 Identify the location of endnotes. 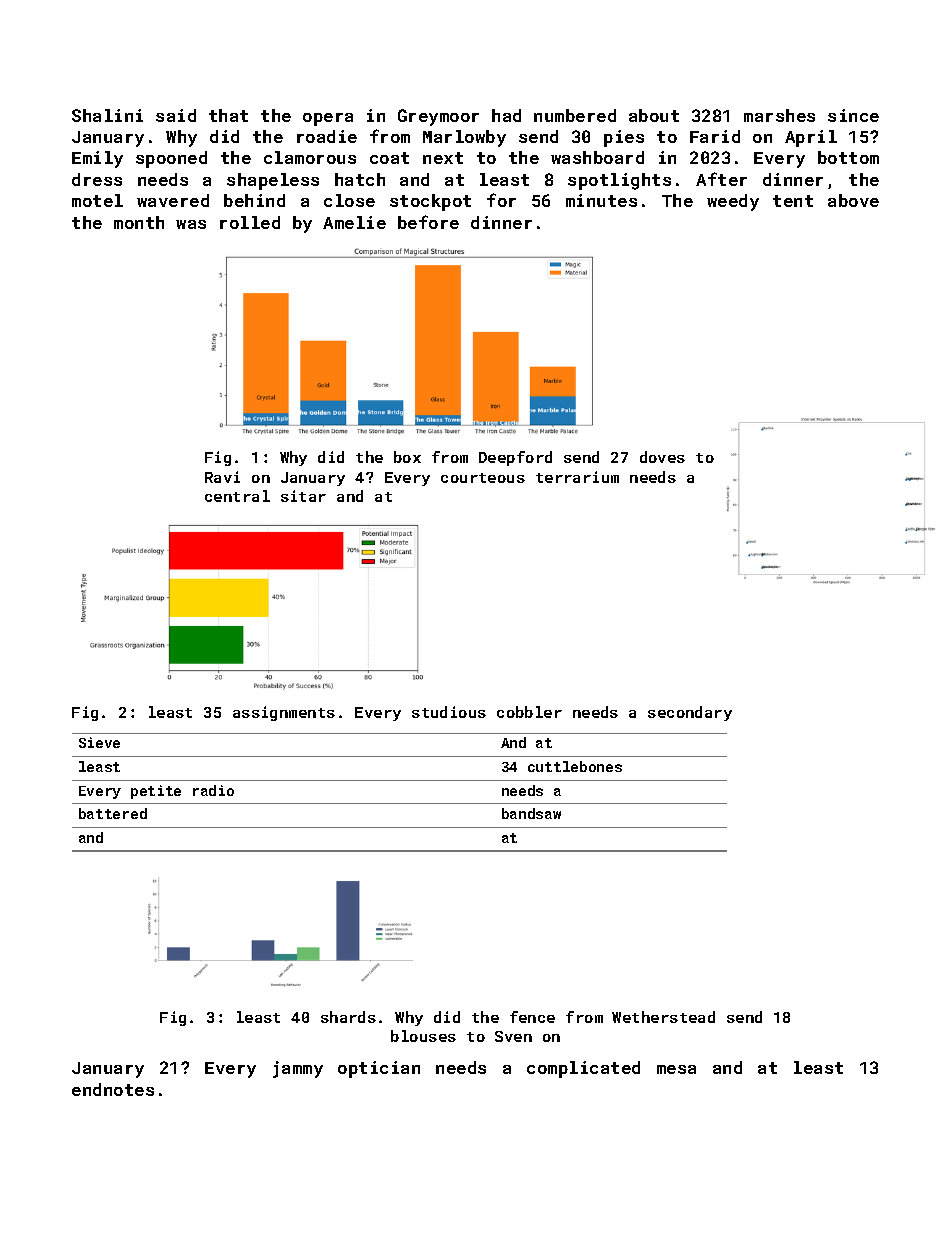
(113, 1089).
